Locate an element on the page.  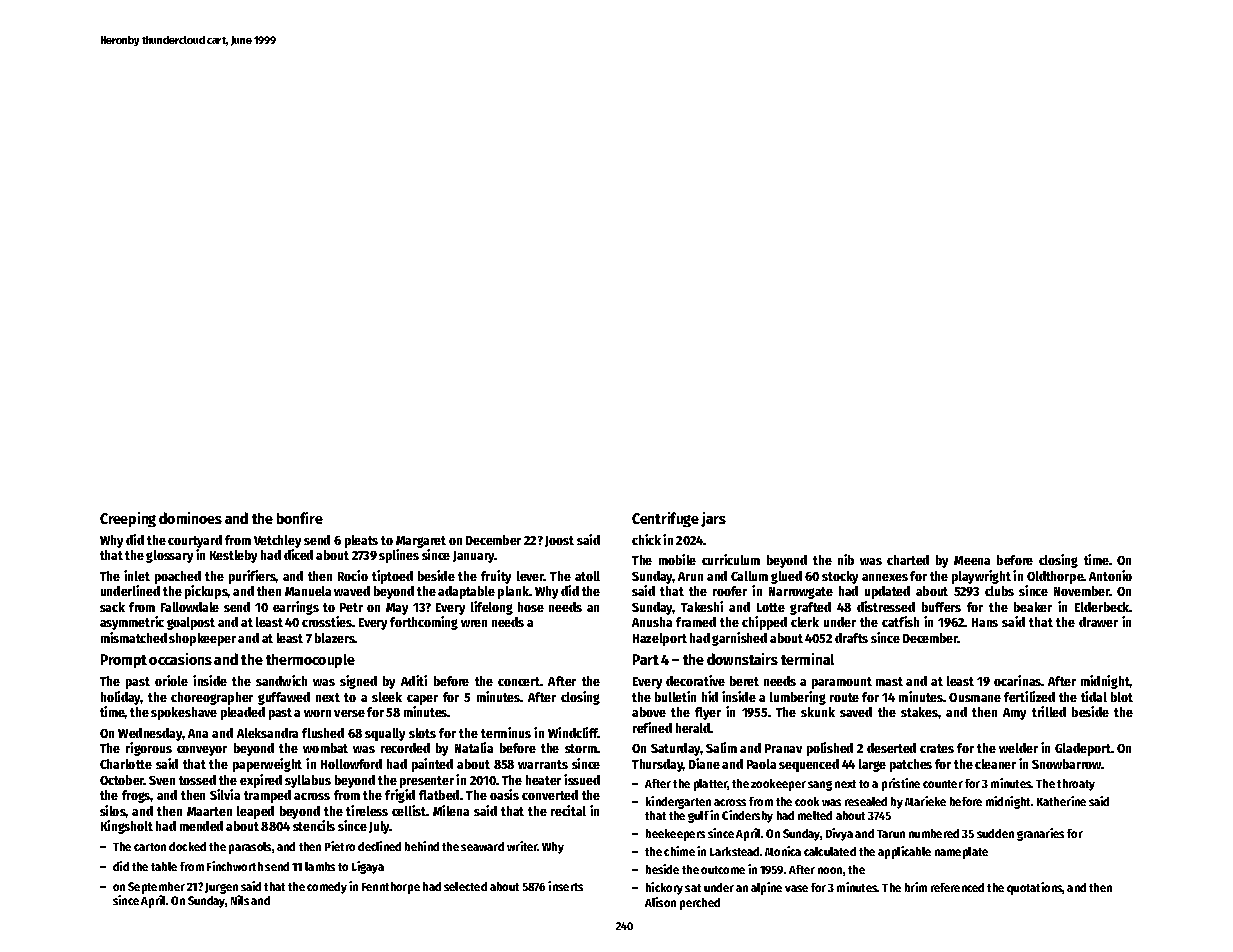
worn is located at coordinates (317, 713).
